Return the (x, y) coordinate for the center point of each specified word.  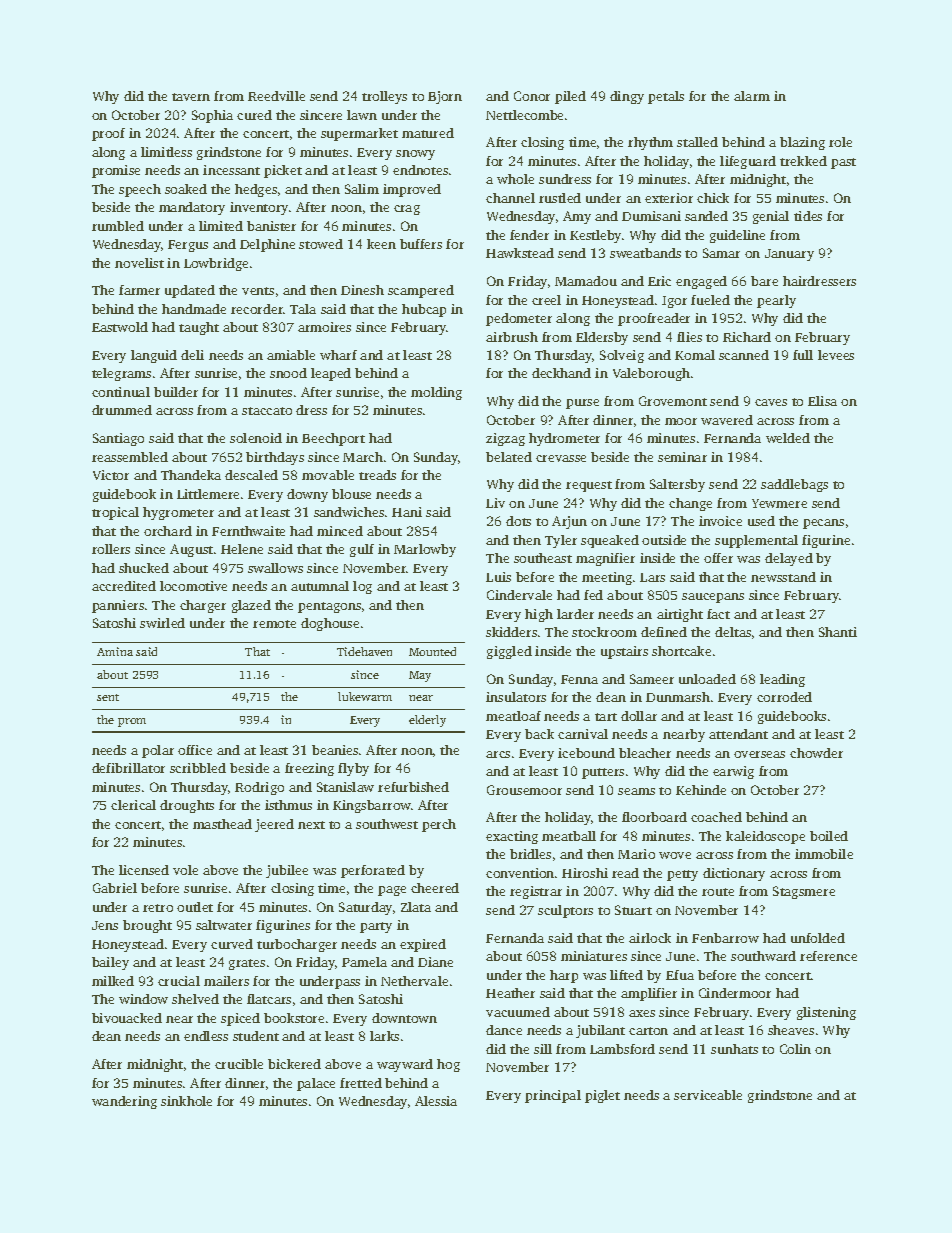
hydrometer (564, 439)
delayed (789, 559)
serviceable (708, 1095)
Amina (115, 651)
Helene (242, 549)
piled (570, 97)
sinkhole (186, 1101)
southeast (543, 558)
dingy (627, 97)
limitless (166, 152)
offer (718, 558)
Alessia (436, 1101)
